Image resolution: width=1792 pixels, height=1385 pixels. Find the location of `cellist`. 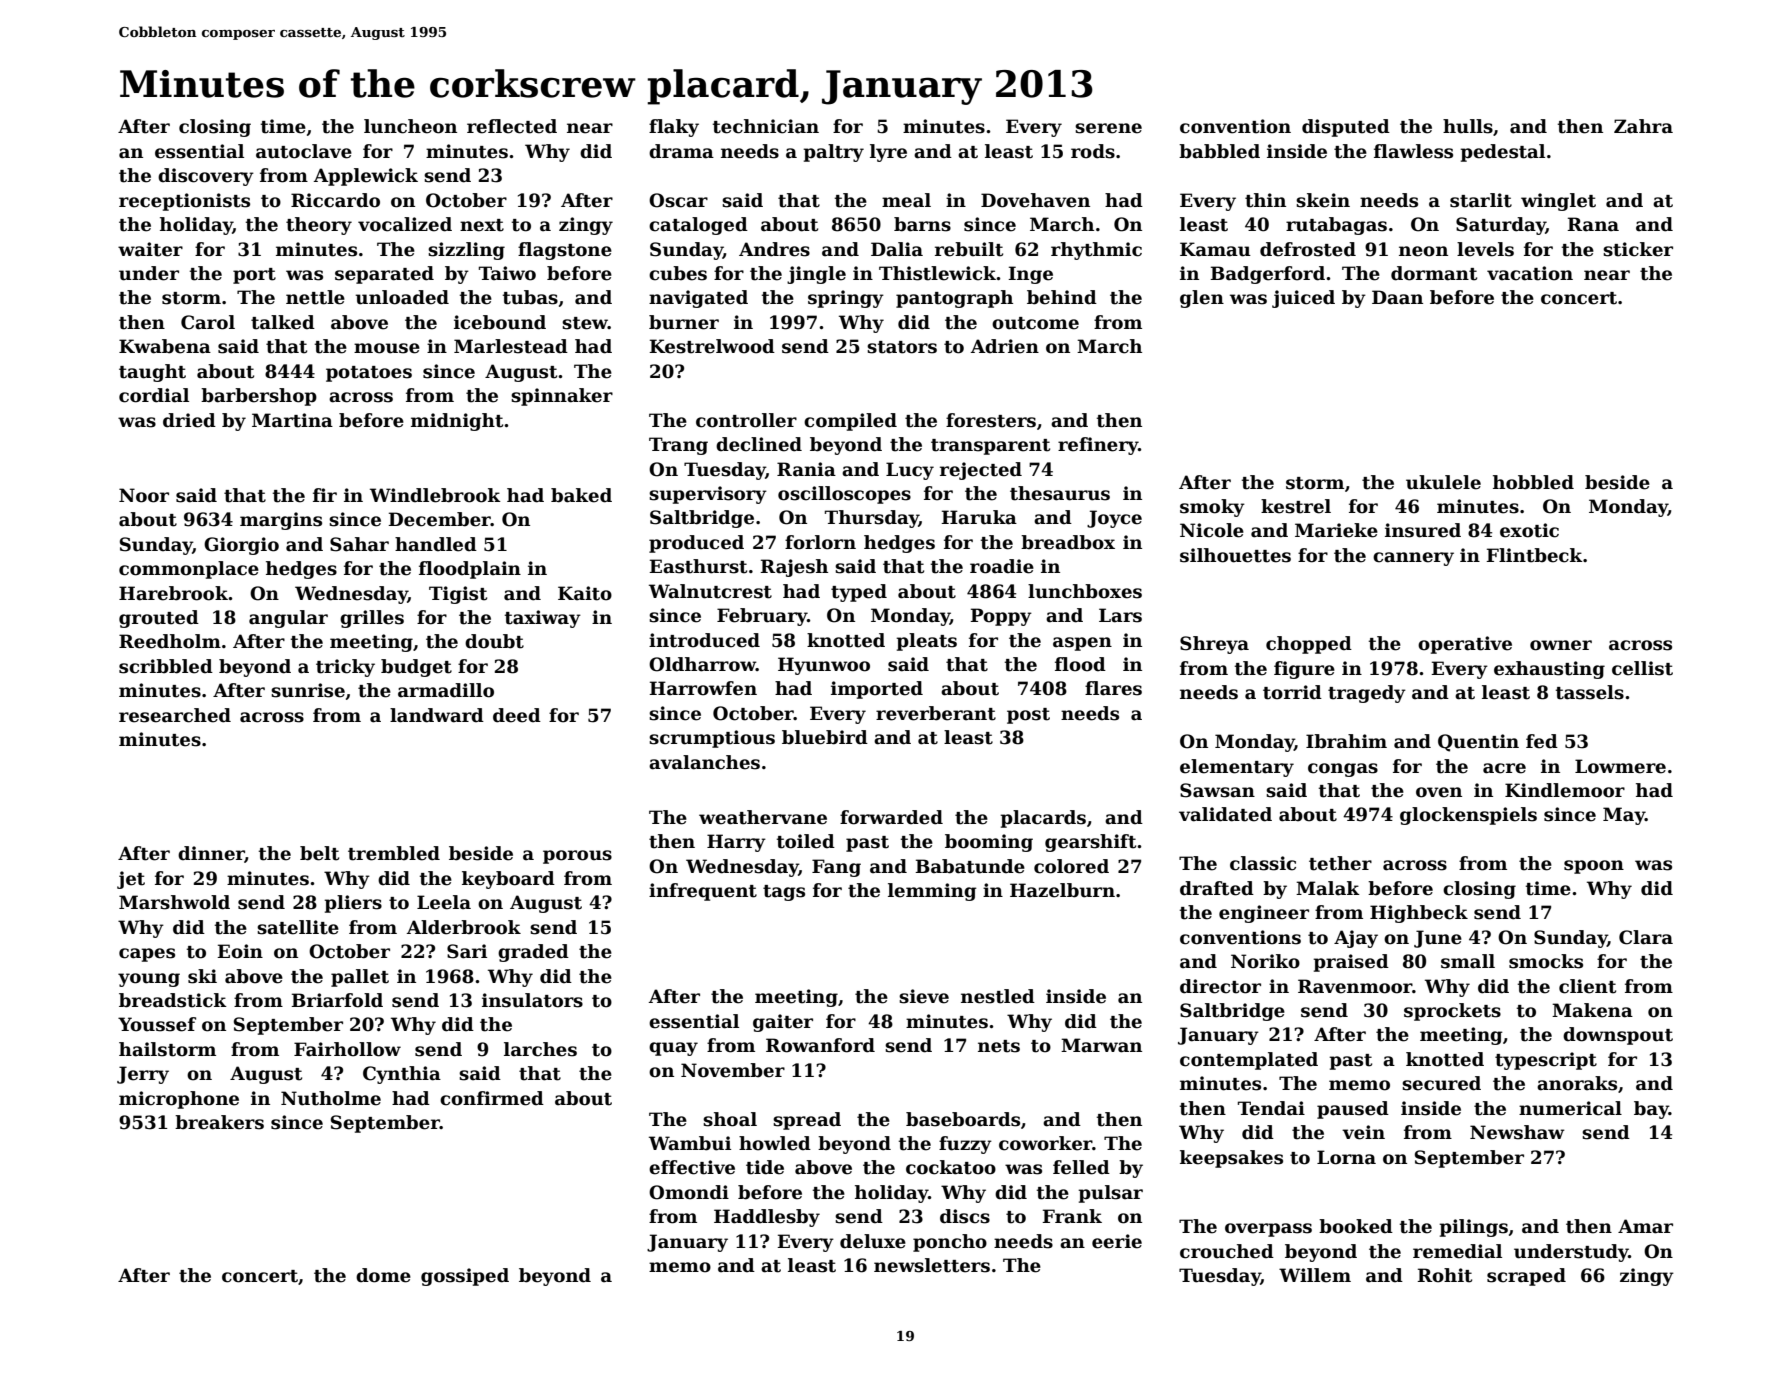

cellist is located at coordinates (1642, 668).
